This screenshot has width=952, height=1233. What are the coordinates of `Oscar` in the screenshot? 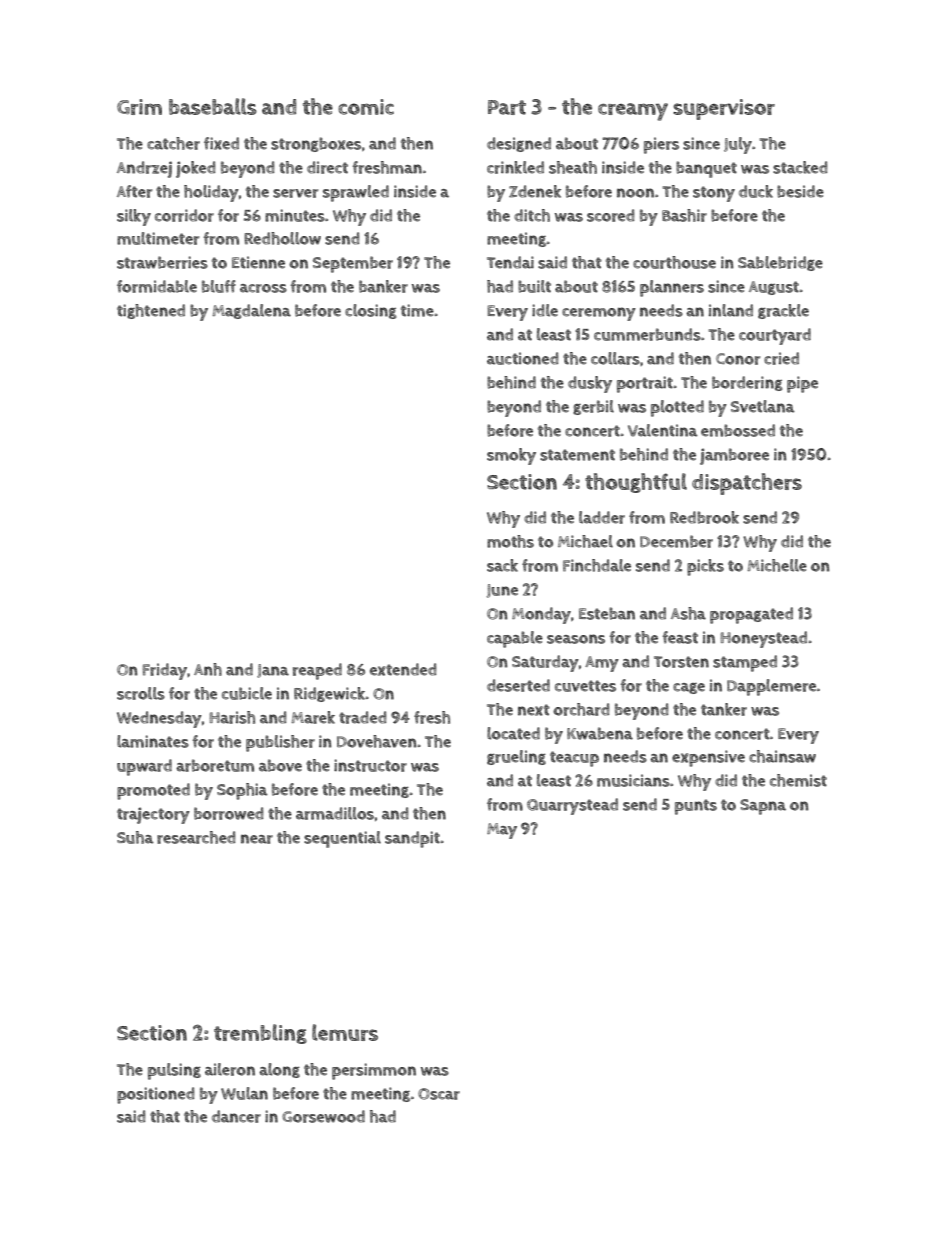 It's located at (439, 1094).
